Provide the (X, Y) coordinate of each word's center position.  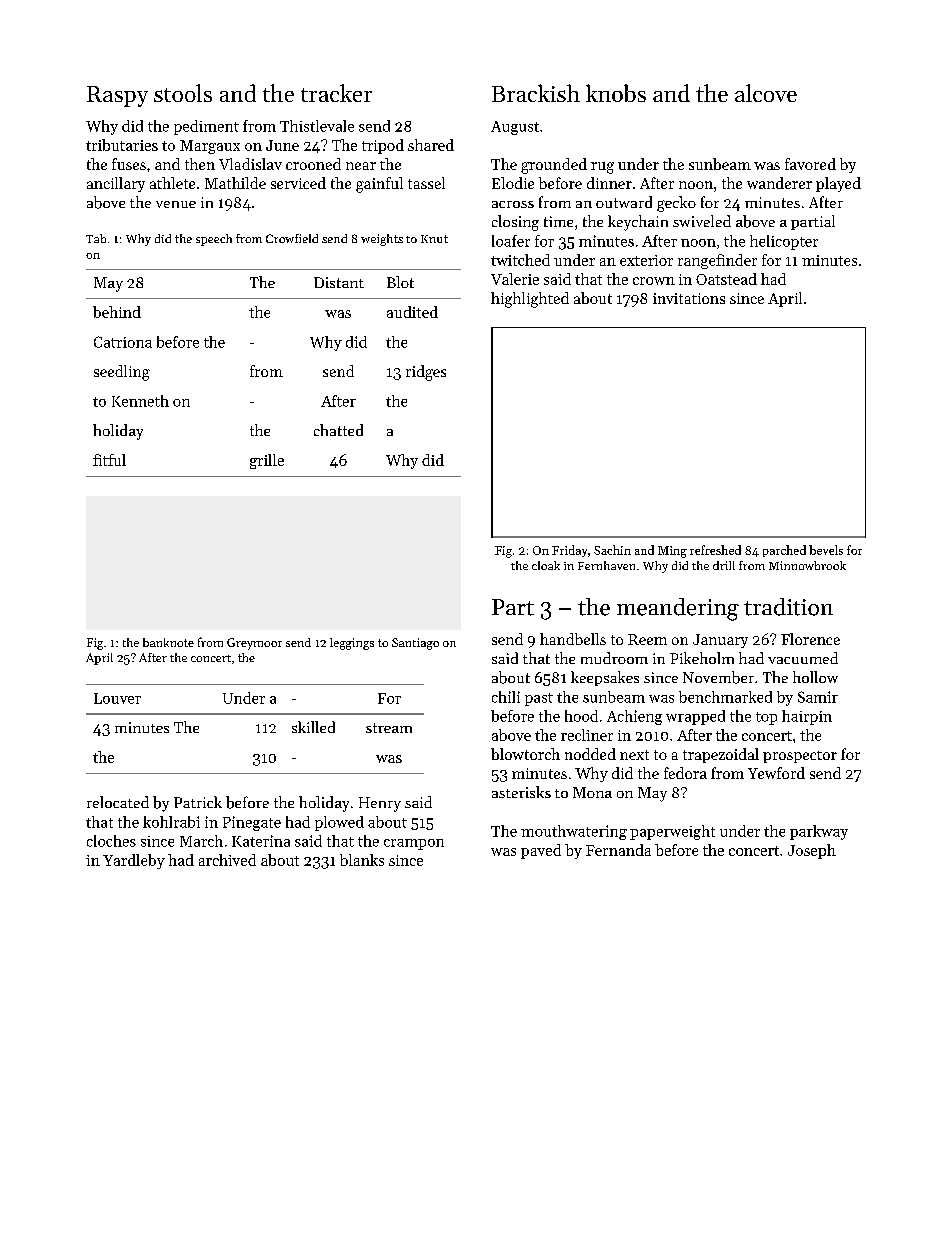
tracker (336, 93)
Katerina (261, 841)
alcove (766, 93)
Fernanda (618, 850)
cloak (546, 565)
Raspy (117, 96)
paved (541, 851)
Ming (672, 552)
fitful (109, 460)
